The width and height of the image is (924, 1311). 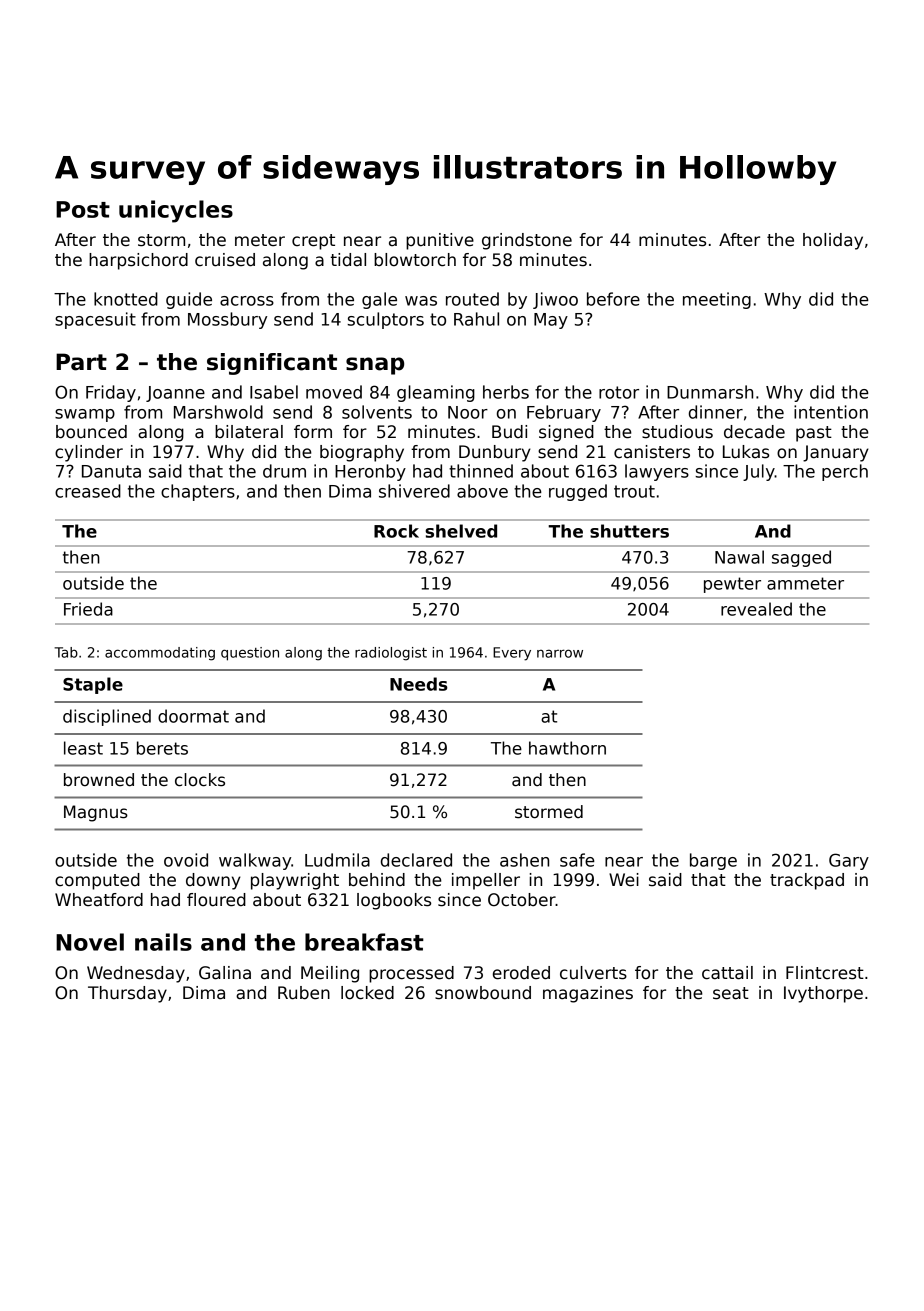 What do you see at coordinates (483, 993) in the image?
I see `snowbound` at bounding box center [483, 993].
